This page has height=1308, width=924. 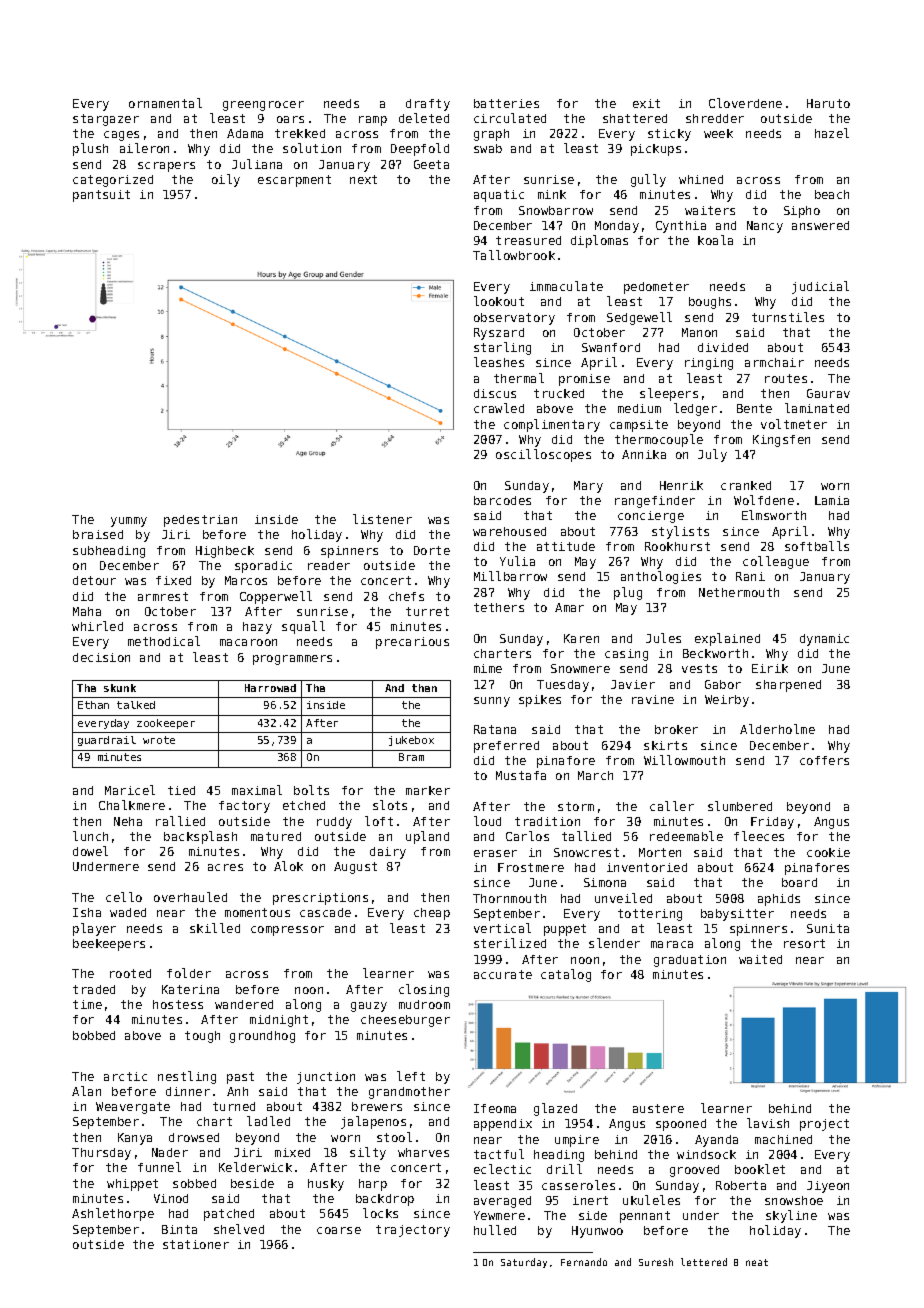 I want to click on drafty, so click(x=428, y=105).
